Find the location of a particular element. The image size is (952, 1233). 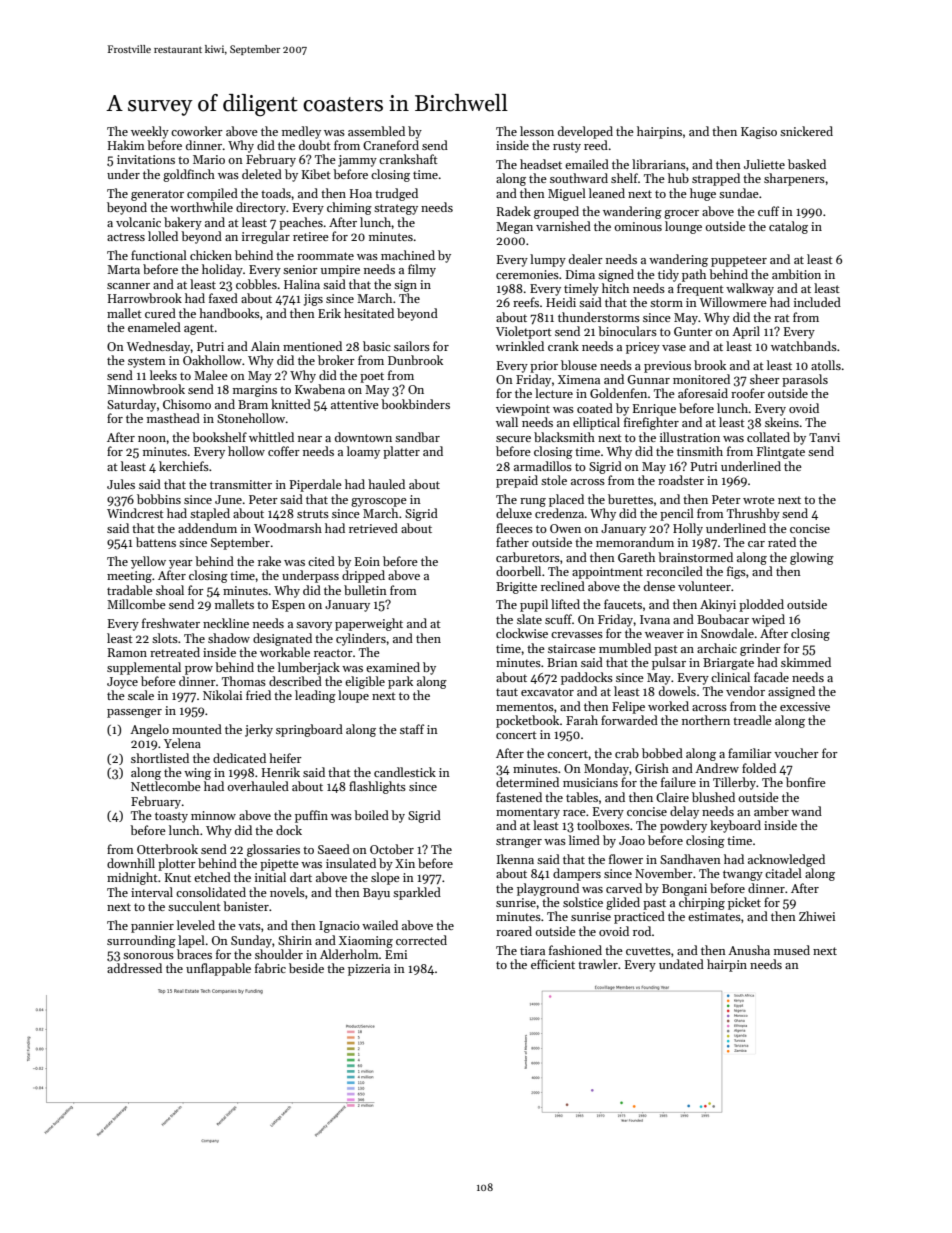

huge is located at coordinates (703, 194).
